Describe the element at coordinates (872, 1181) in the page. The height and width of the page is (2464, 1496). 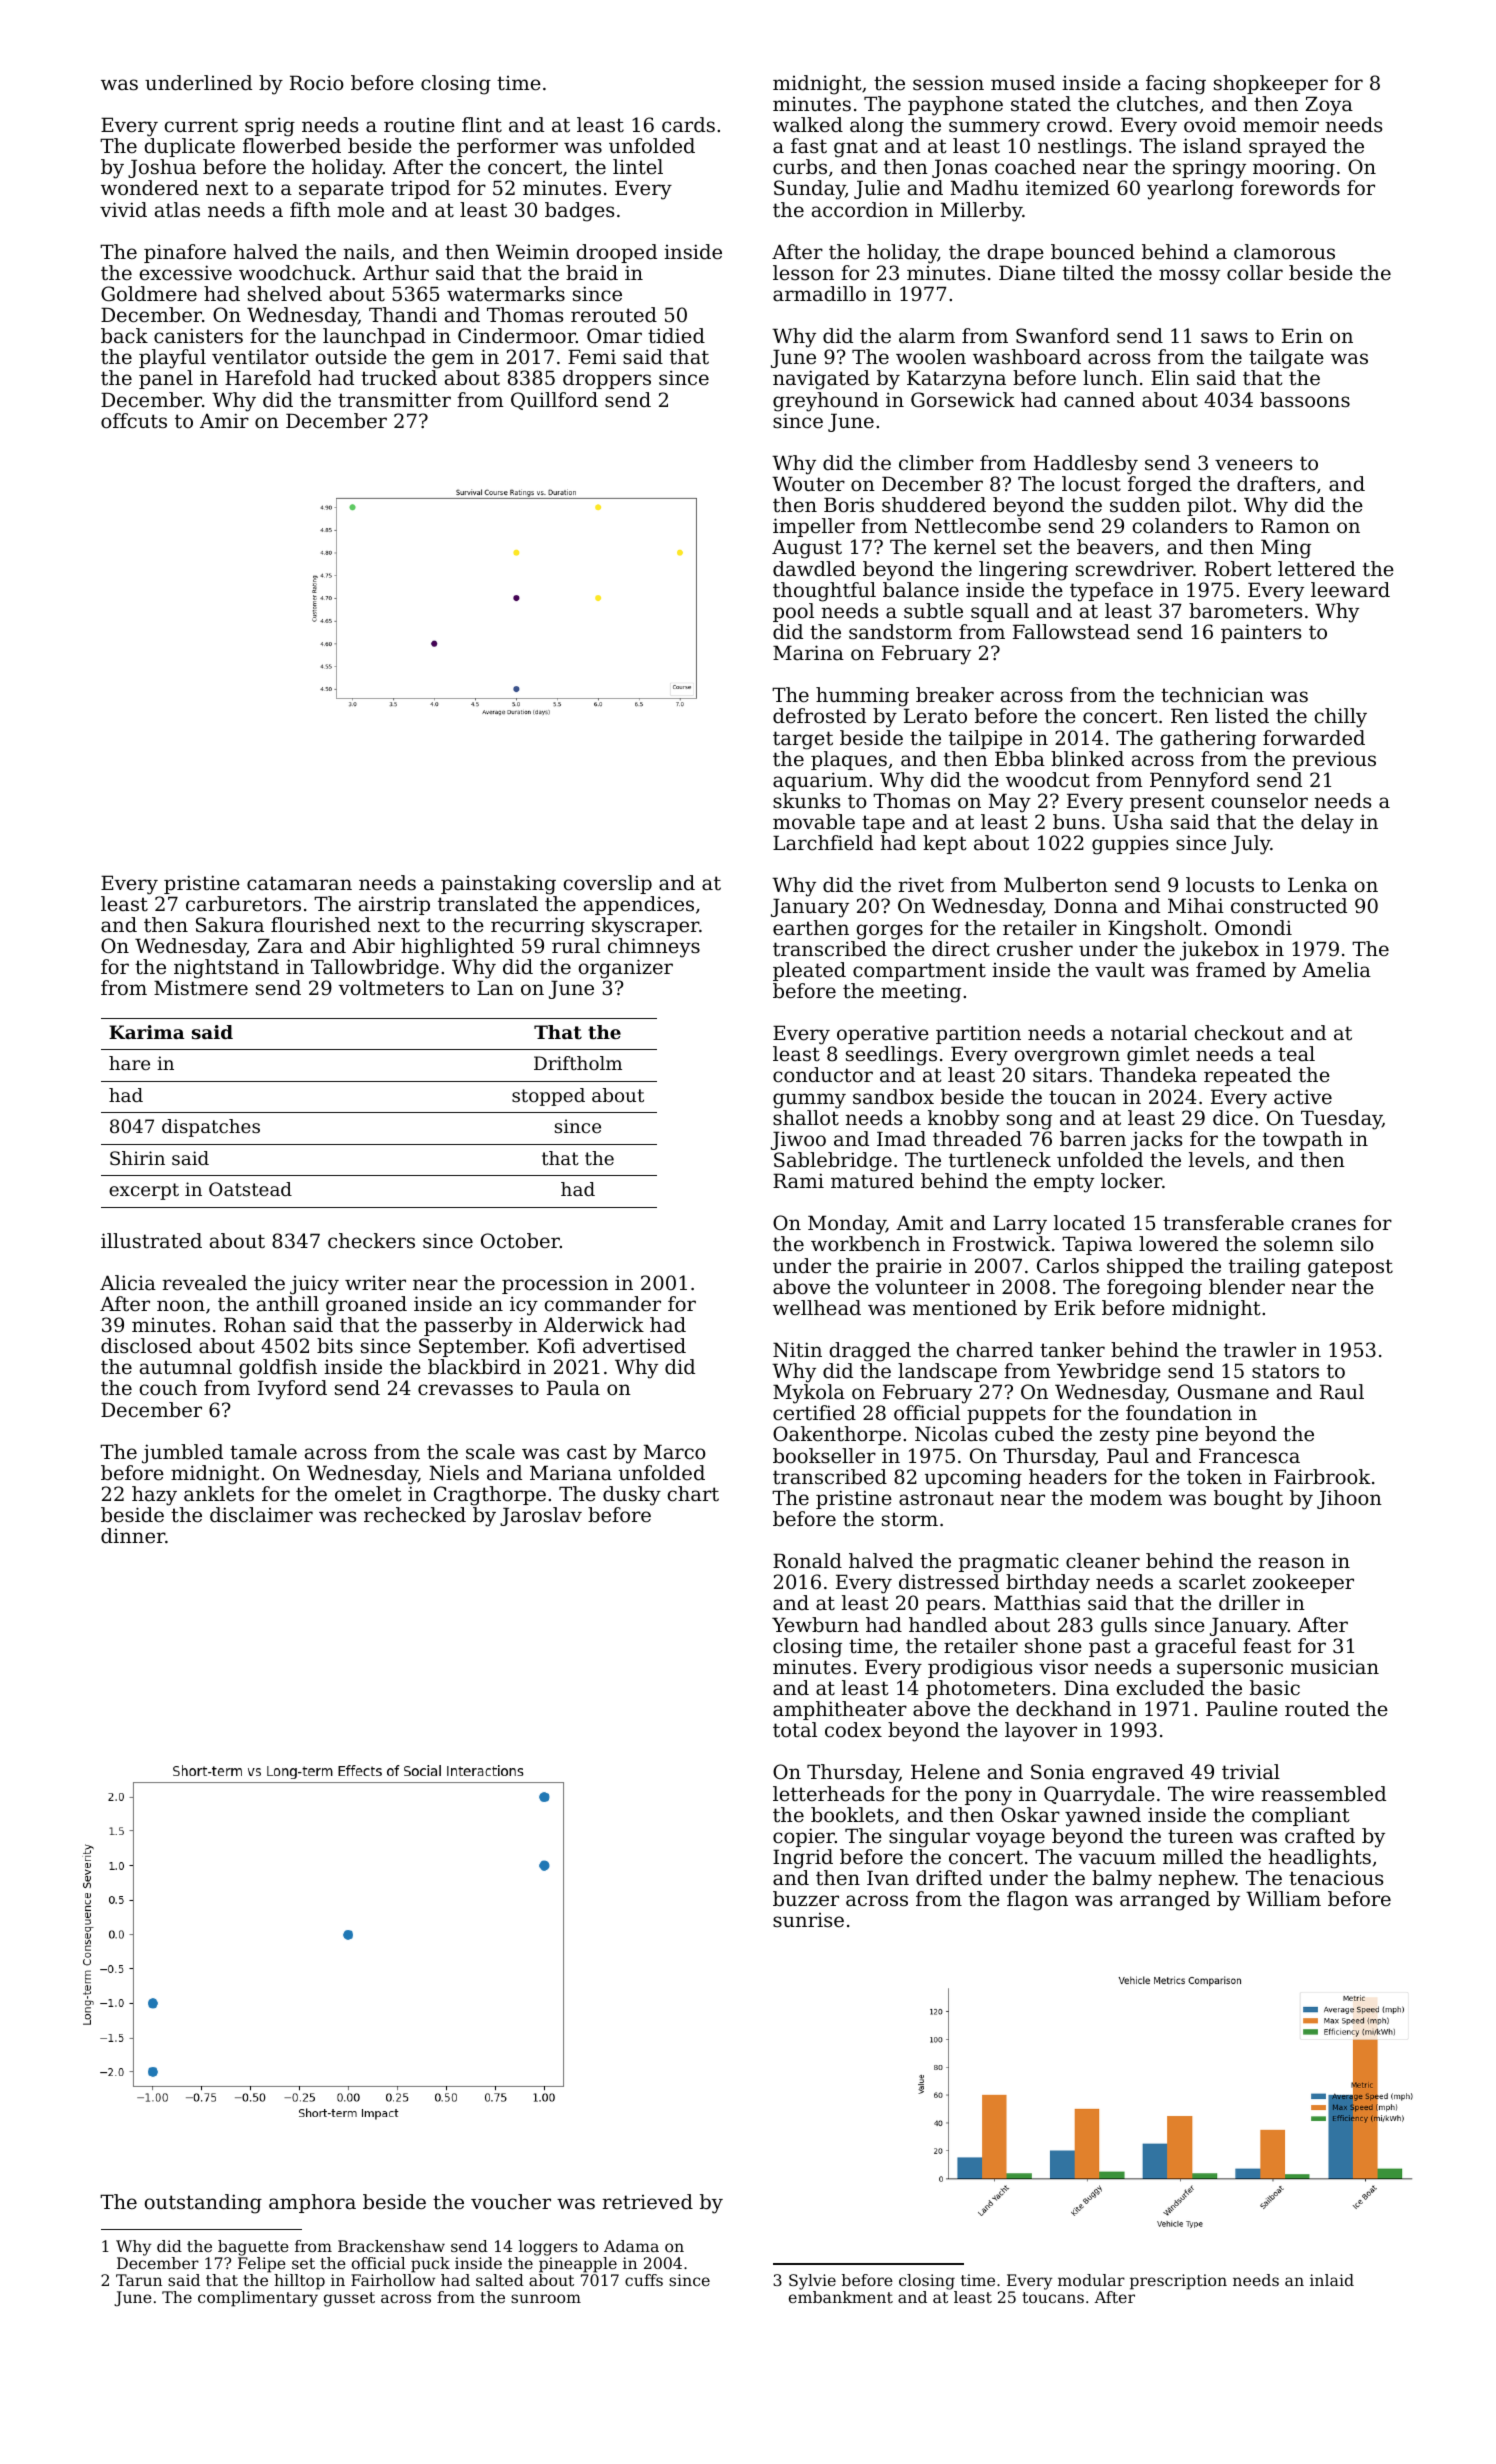
I see `matured` at that location.
